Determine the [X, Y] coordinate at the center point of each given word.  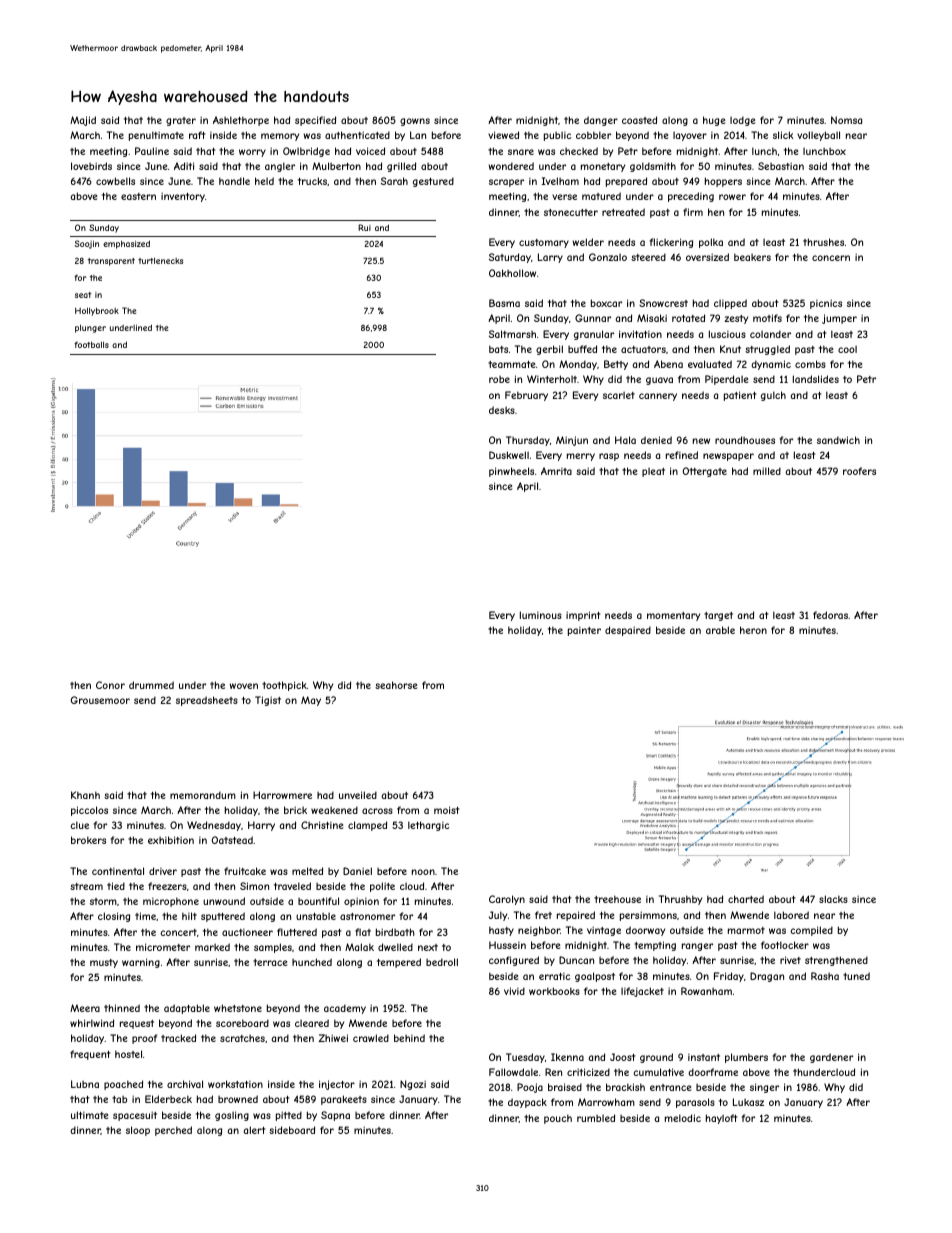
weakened [334, 810]
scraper [506, 183]
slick [783, 135]
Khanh [85, 795]
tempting [655, 946]
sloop [138, 1131]
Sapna [335, 1116]
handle [234, 181]
